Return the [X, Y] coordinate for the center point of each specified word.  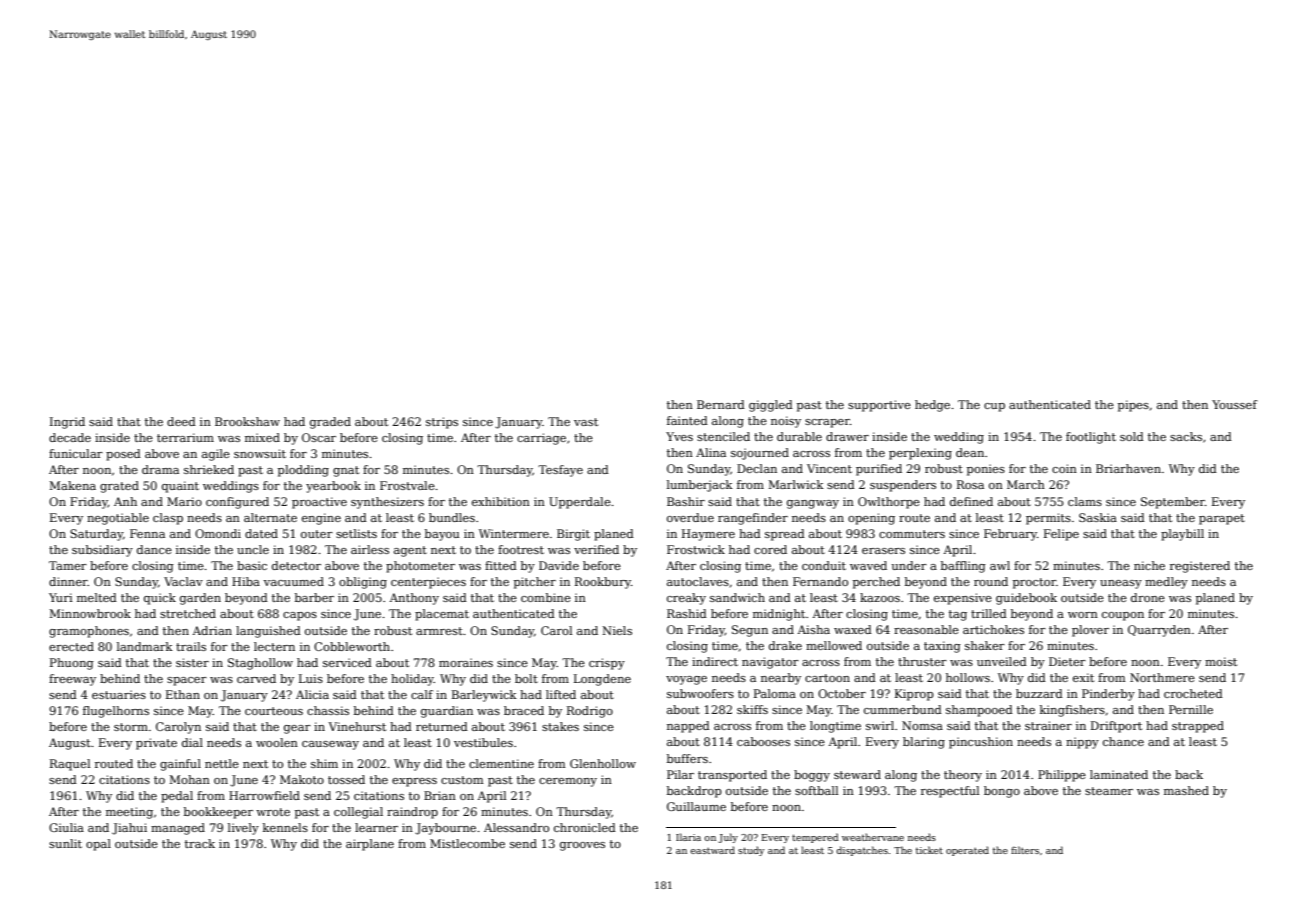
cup [994, 407]
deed [181, 421]
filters [1025, 850]
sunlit [65, 843]
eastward [712, 850]
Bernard [721, 404]
